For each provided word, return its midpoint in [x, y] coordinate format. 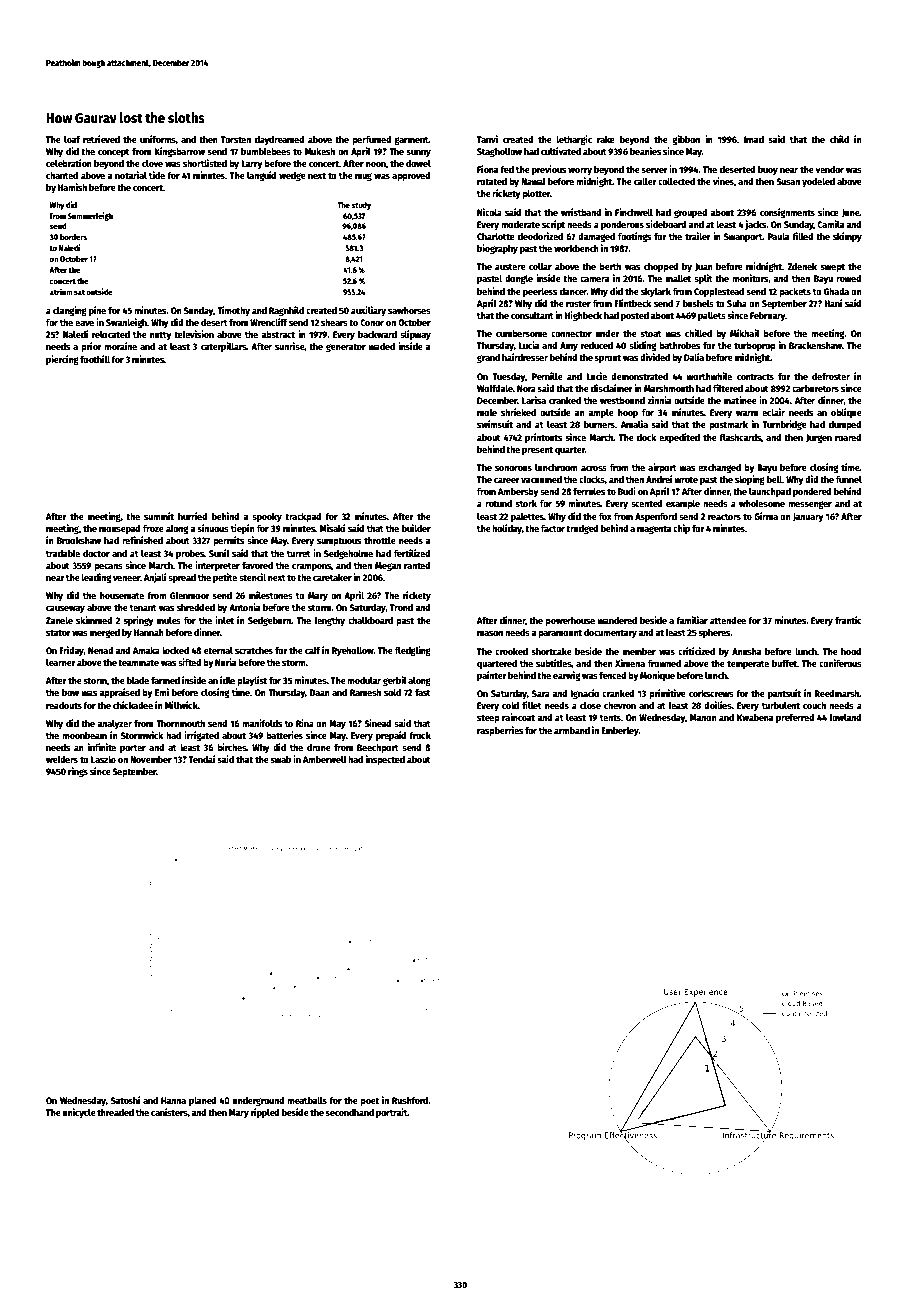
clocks [592, 479]
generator [346, 347]
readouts [64, 705]
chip [681, 529]
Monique [657, 676]
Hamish [72, 187]
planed [203, 1101]
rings [78, 772]
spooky [267, 517]
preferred [795, 718]
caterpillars [224, 347]
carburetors [815, 388]
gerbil [395, 681]
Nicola [489, 212]
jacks [756, 225]
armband [572, 730]
